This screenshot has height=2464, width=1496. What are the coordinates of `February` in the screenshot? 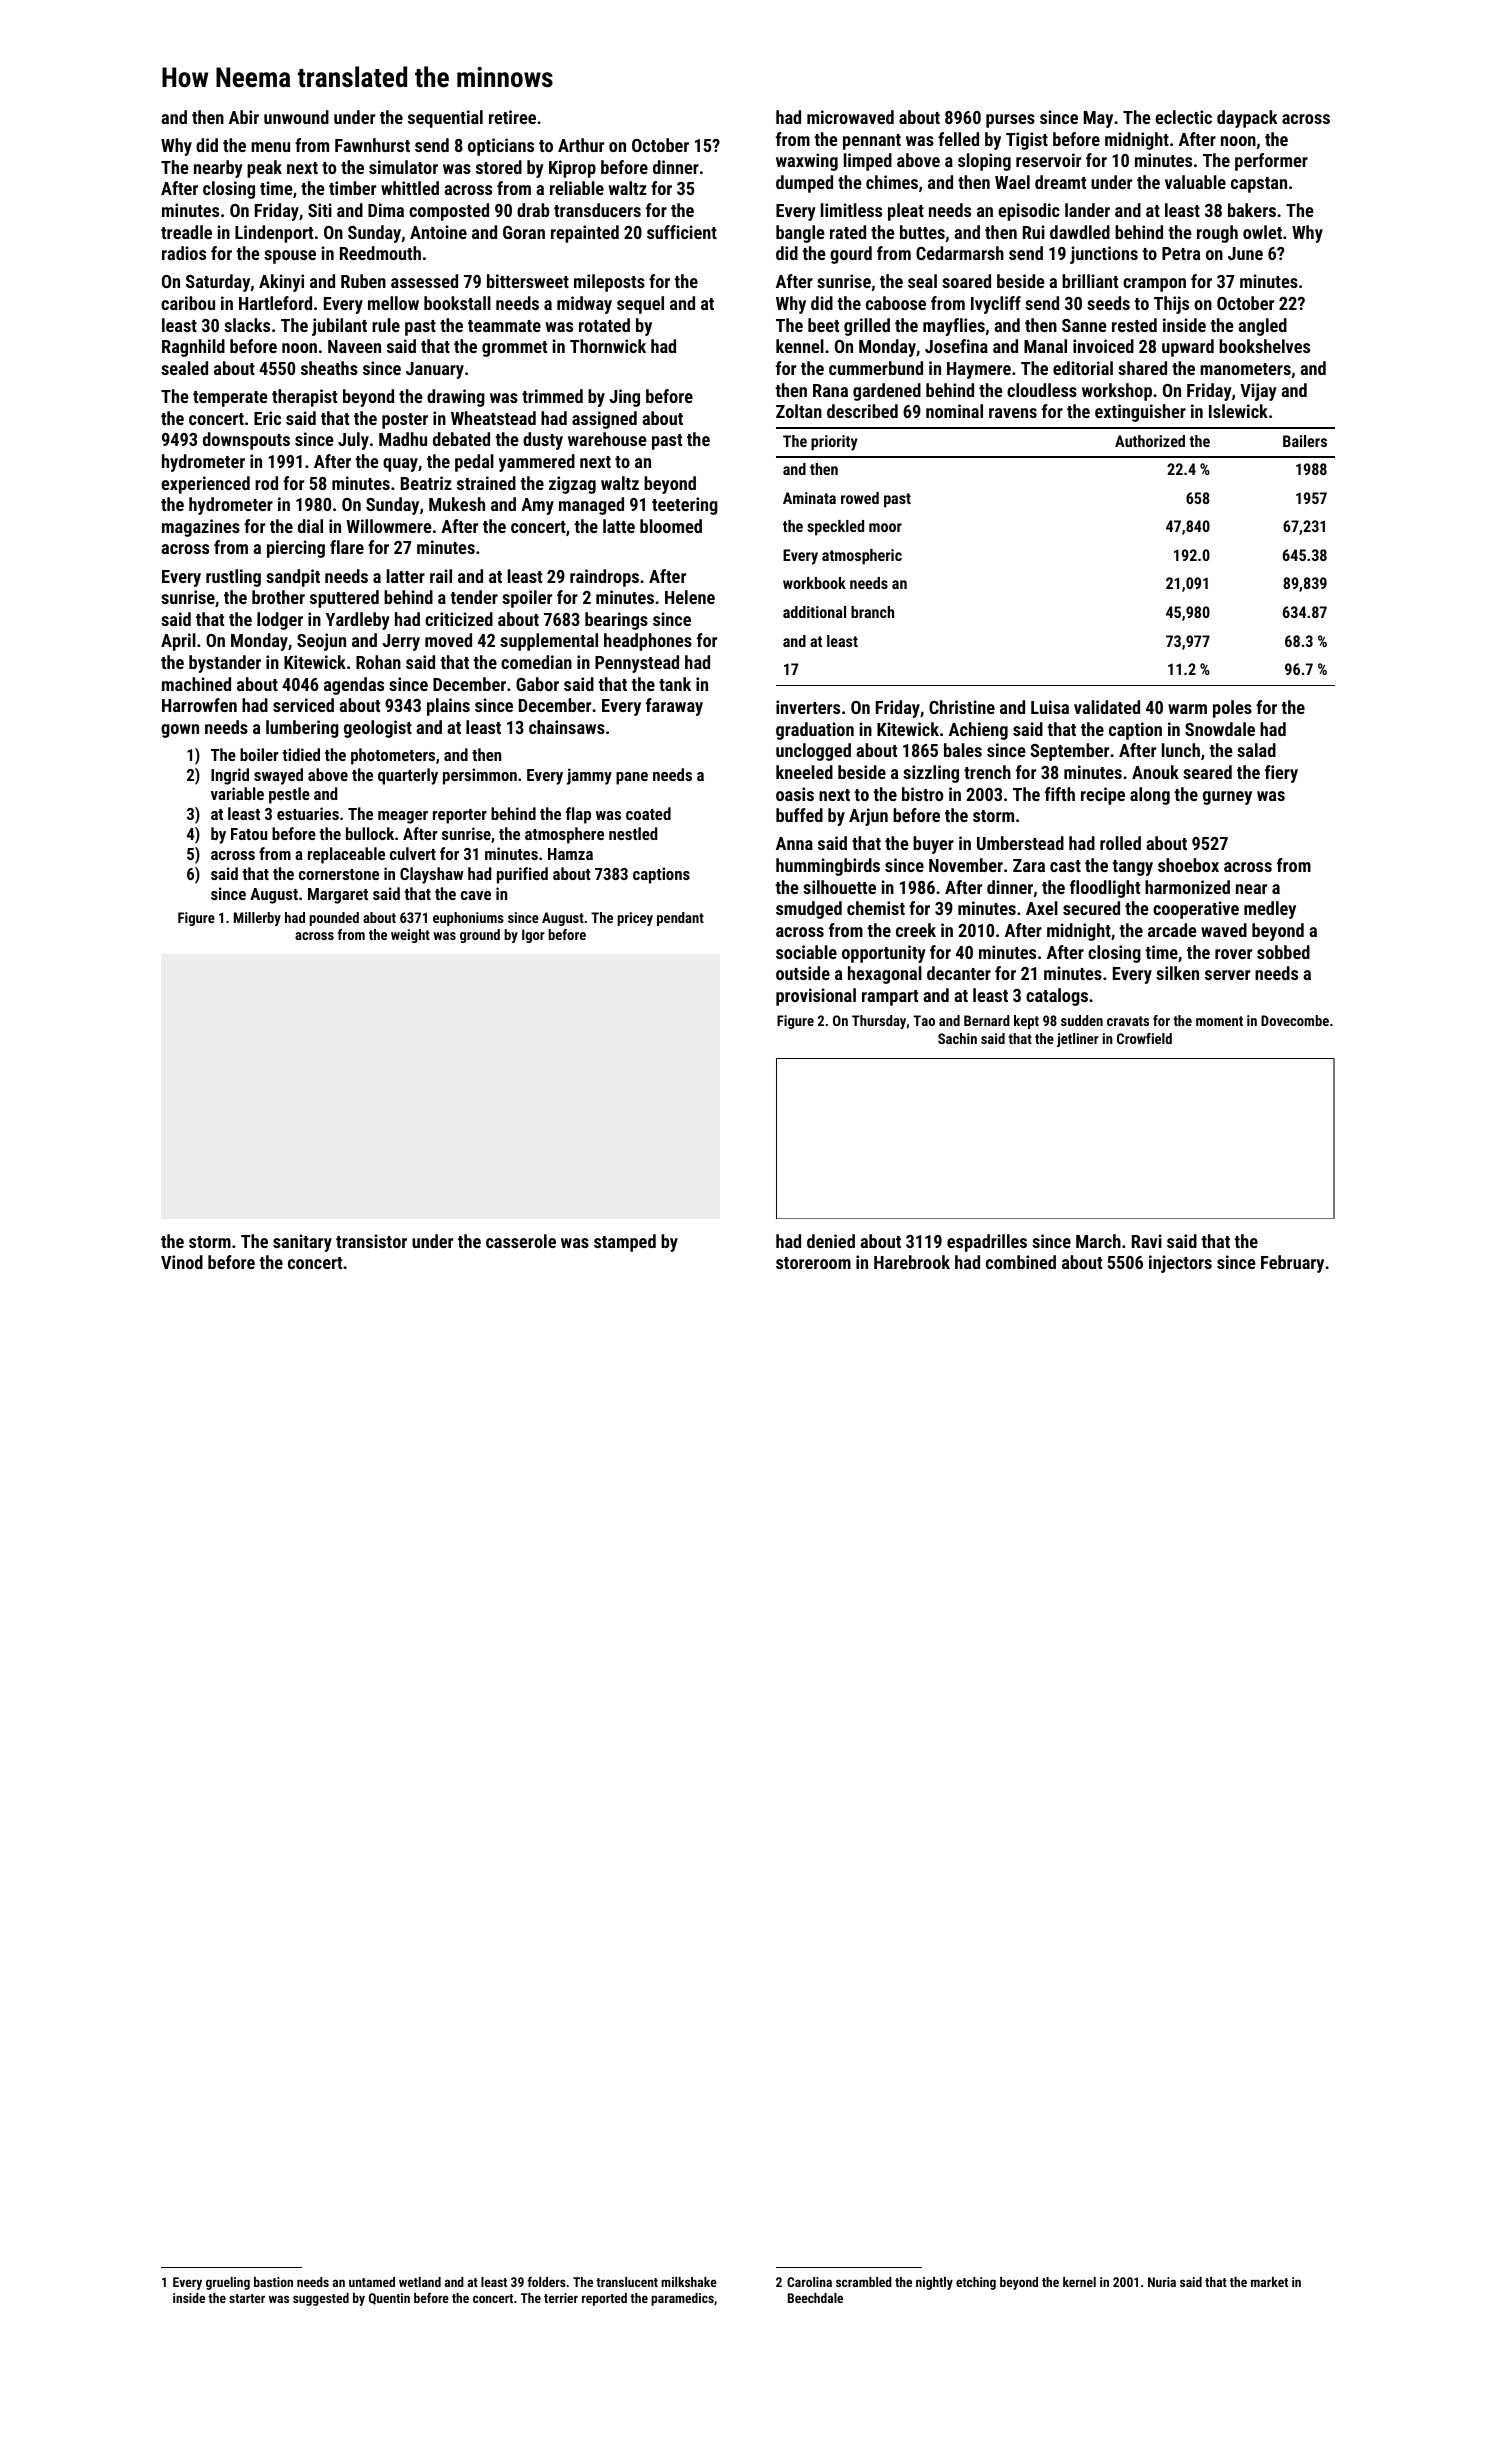 It's located at (1292, 1264).
